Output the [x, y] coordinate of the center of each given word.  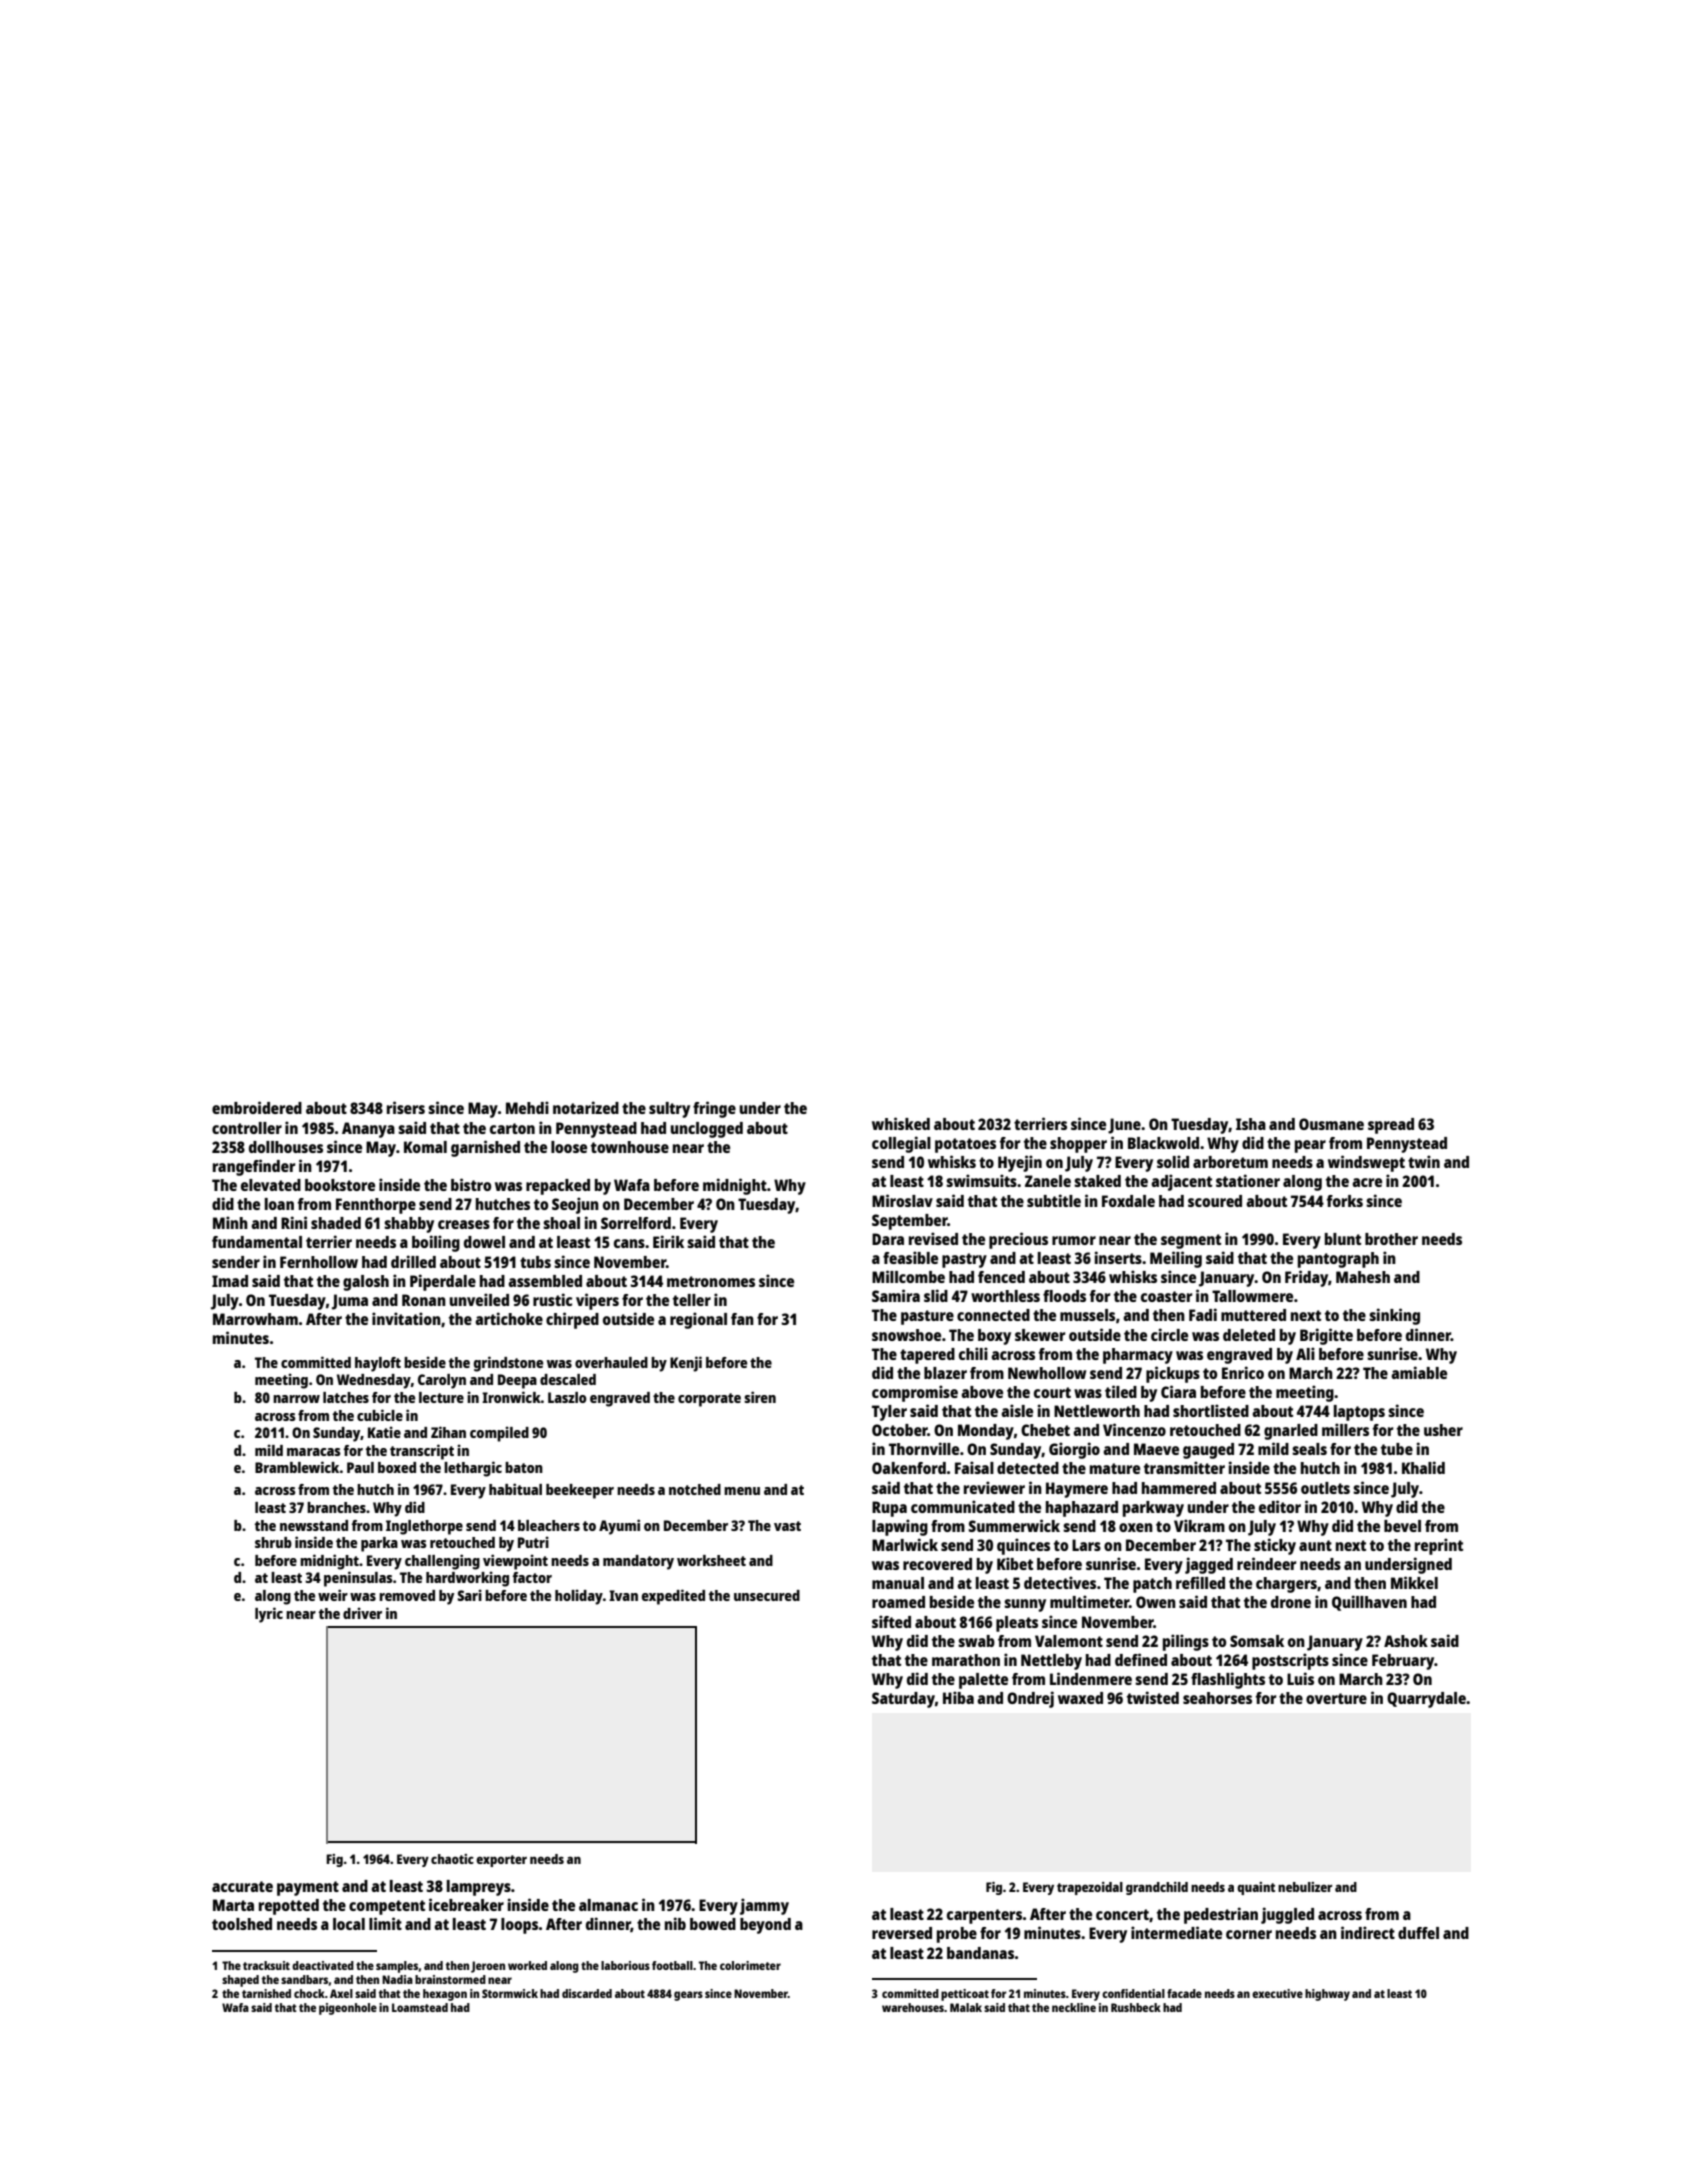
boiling [436, 1243]
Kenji [686, 1364]
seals [1309, 1449]
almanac [608, 1905]
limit [385, 1923]
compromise [915, 1393]
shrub [273, 1542]
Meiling [1176, 1259]
